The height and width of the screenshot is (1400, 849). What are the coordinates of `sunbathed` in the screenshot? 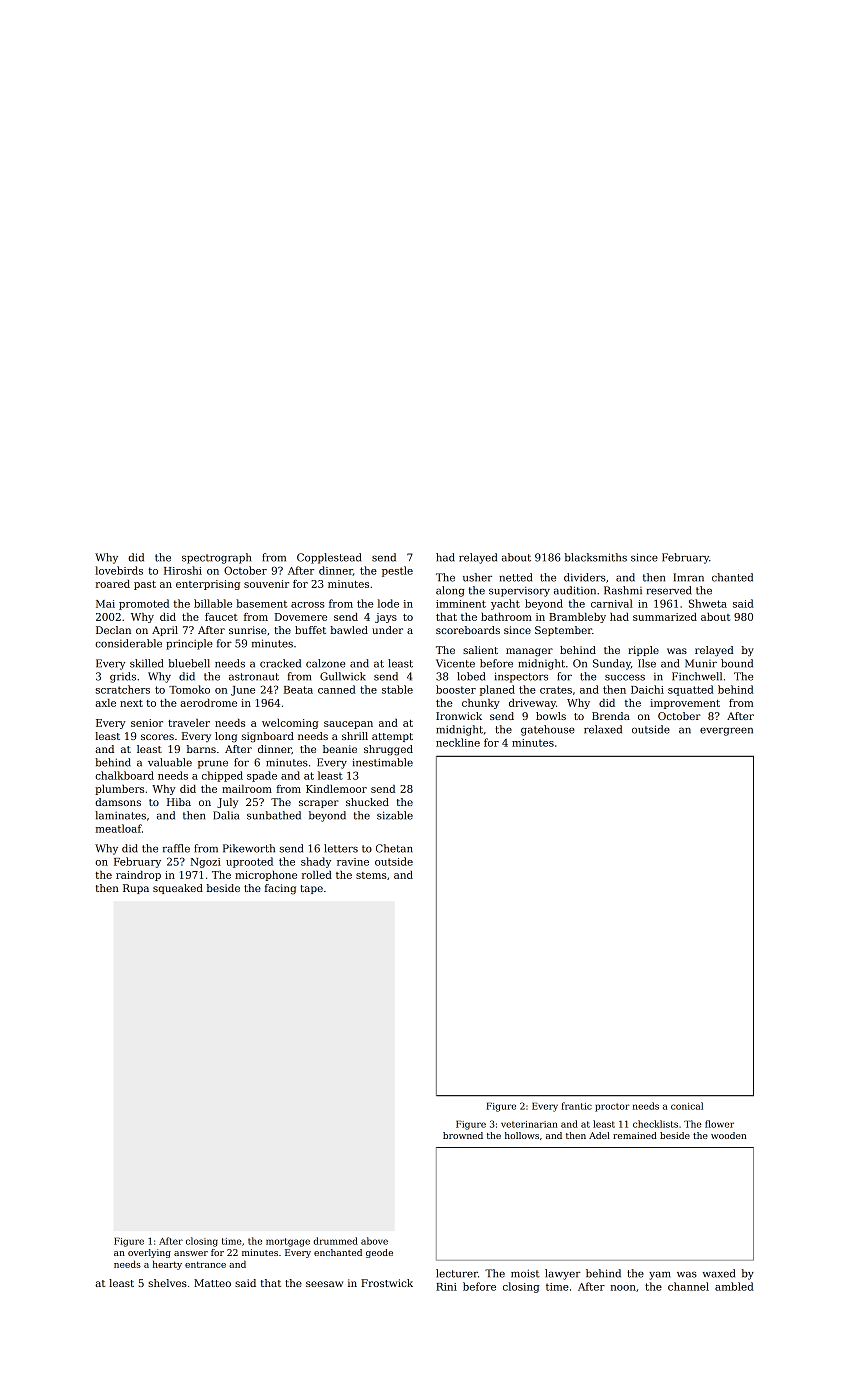 It's located at (274, 815).
